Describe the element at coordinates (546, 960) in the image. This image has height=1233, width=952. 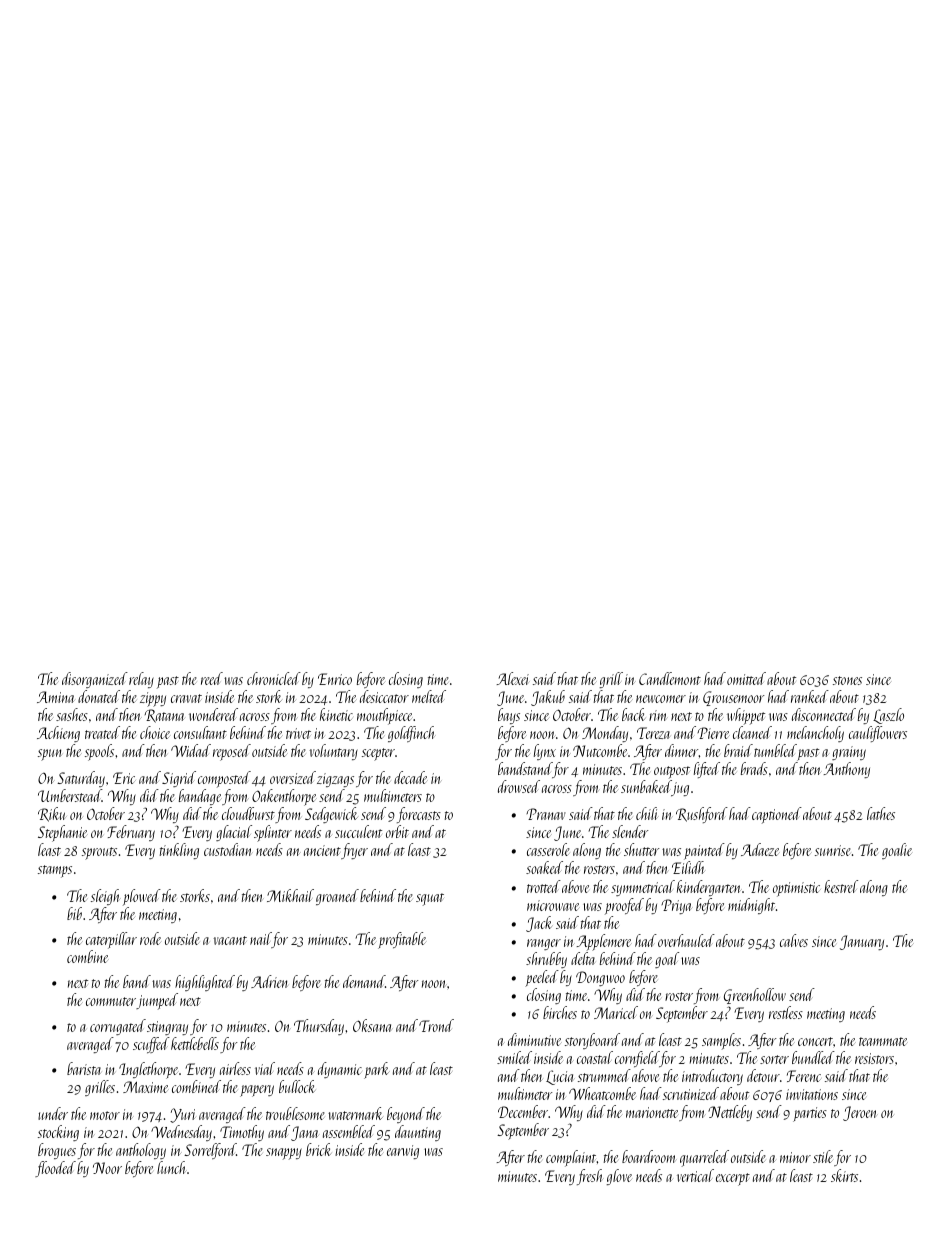
I see `shrubby` at that location.
